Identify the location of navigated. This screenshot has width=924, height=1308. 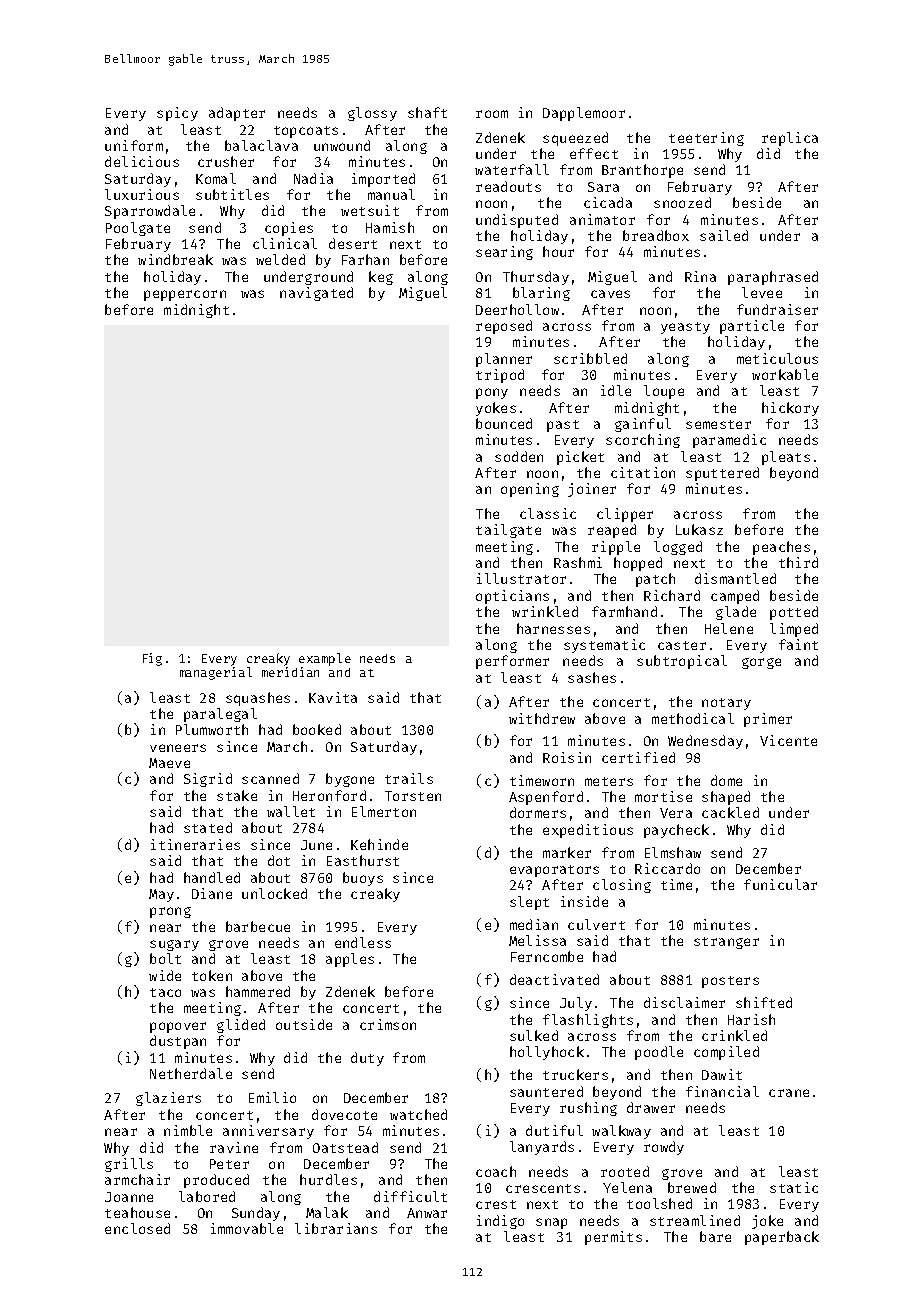
(316, 294).
